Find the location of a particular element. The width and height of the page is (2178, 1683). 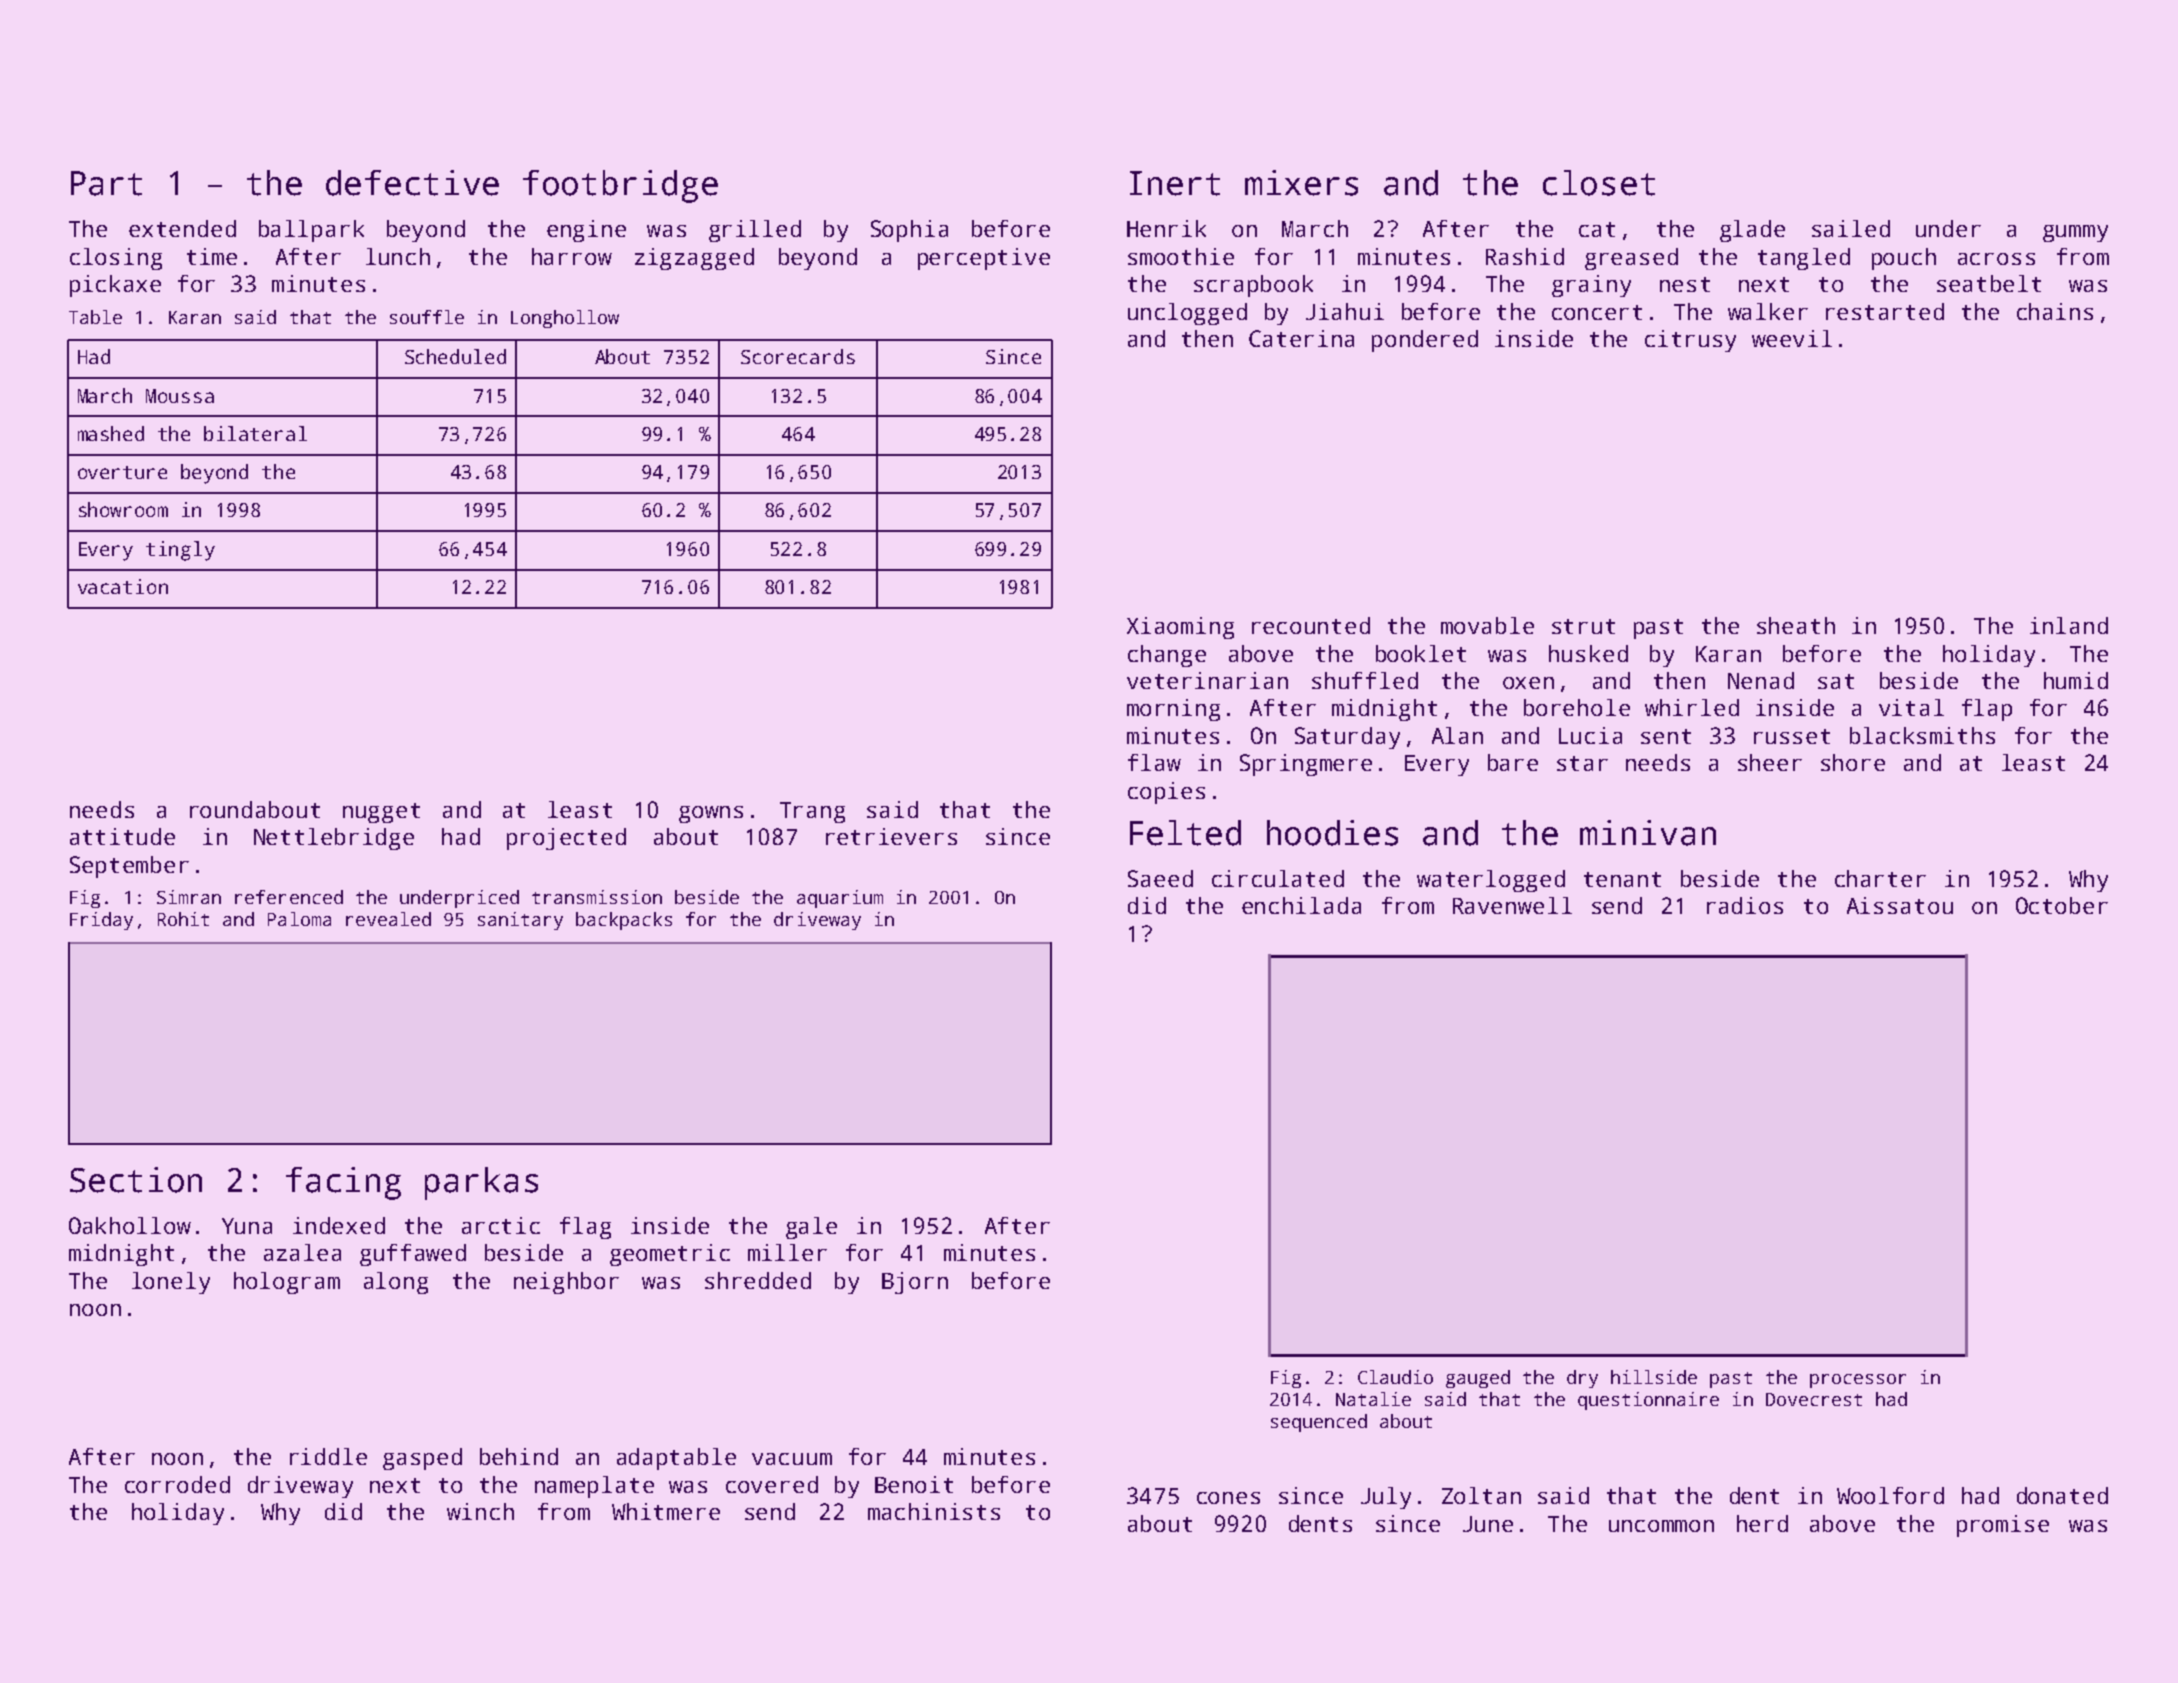

aquarium is located at coordinates (840, 899).
